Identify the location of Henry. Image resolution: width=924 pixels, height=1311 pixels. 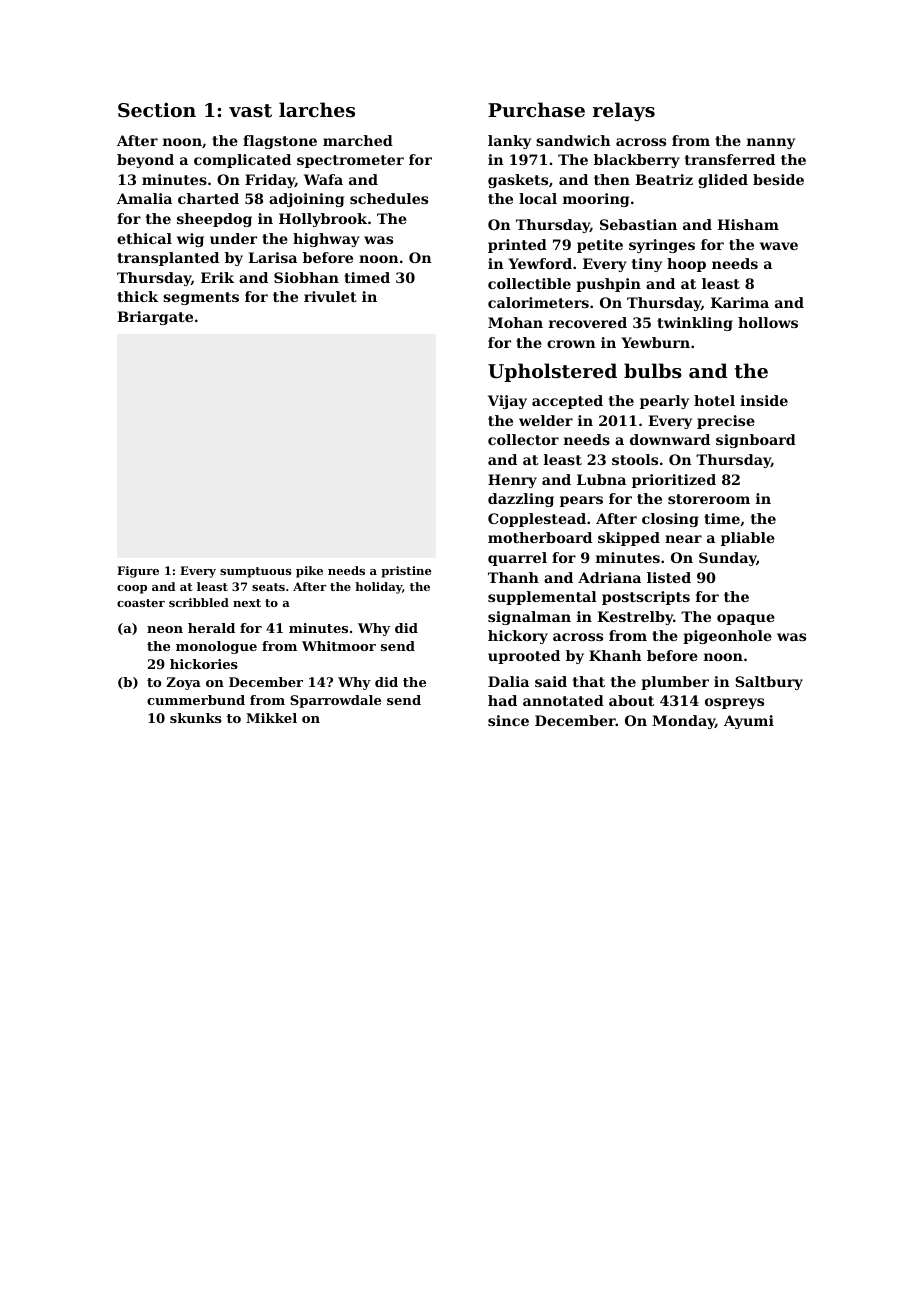
(512, 481).
